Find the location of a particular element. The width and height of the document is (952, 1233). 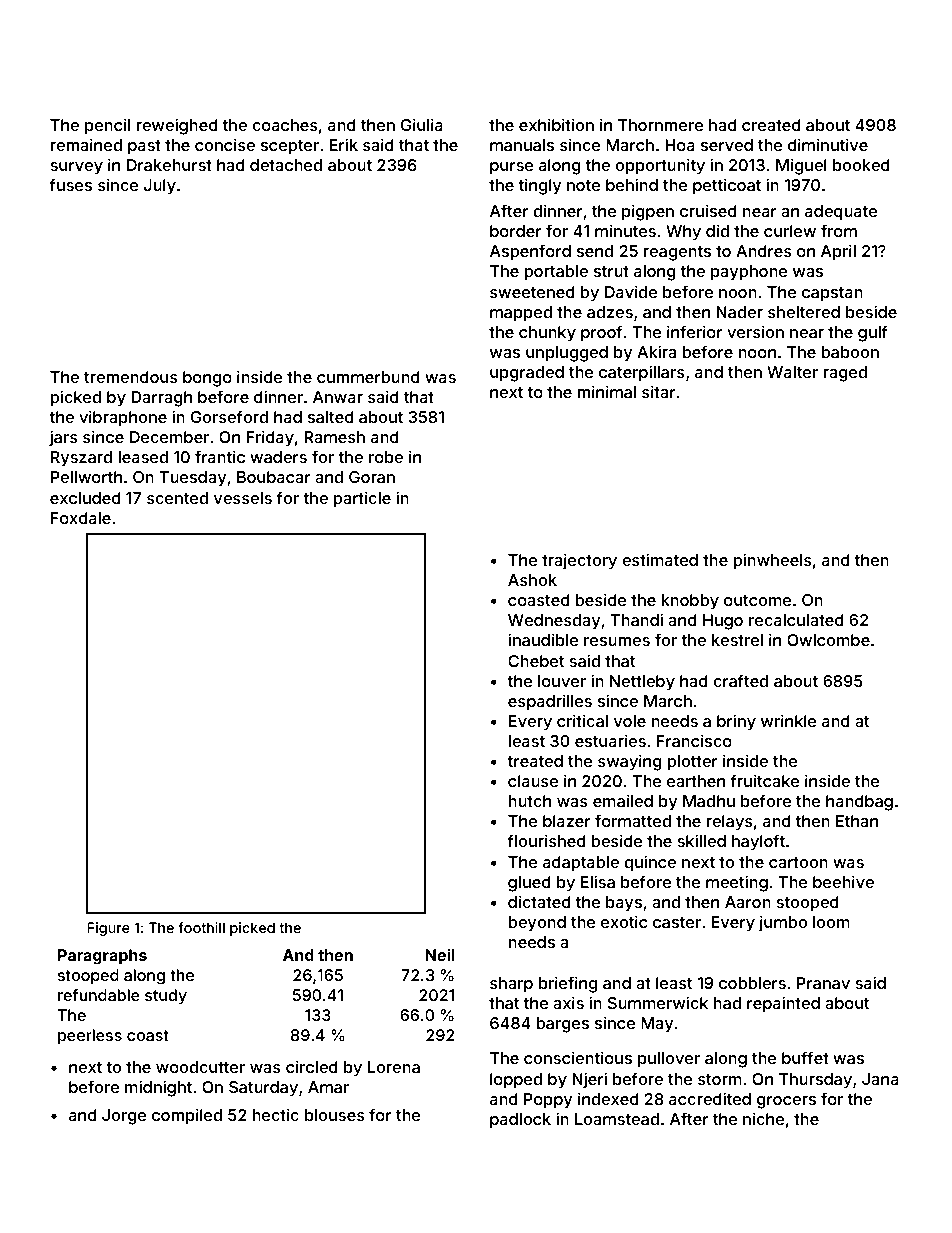

Foxdale is located at coordinates (81, 518).
